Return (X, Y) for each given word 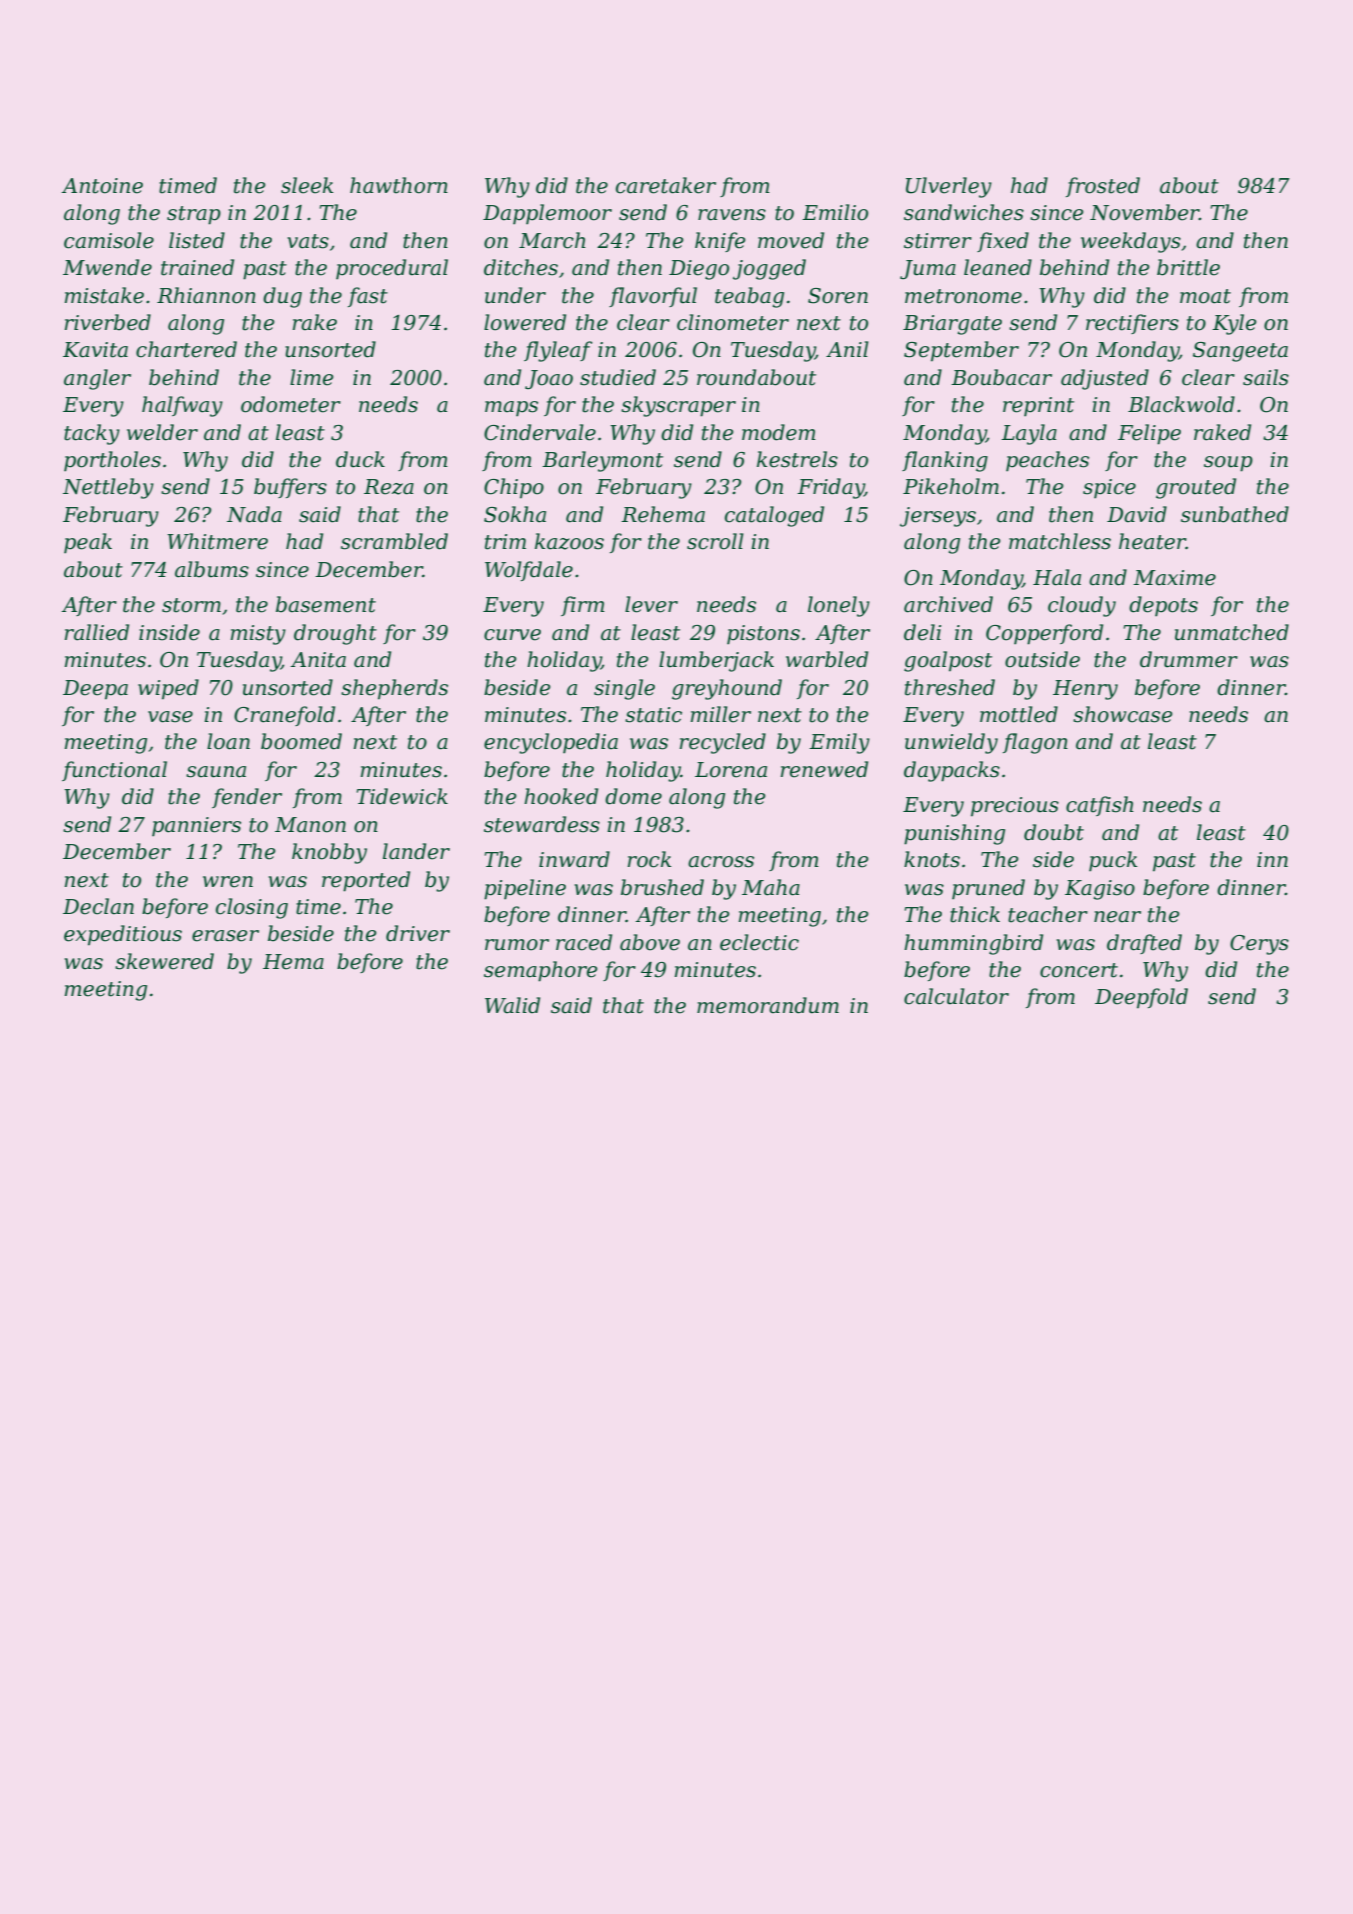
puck (1113, 861)
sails (1266, 377)
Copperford (1044, 634)
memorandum (768, 1005)
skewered (164, 961)
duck (360, 459)
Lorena (731, 770)
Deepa (95, 690)
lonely (839, 606)
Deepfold (1141, 998)
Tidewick (402, 796)
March (552, 240)
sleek (307, 185)
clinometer (733, 322)
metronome (963, 296)
